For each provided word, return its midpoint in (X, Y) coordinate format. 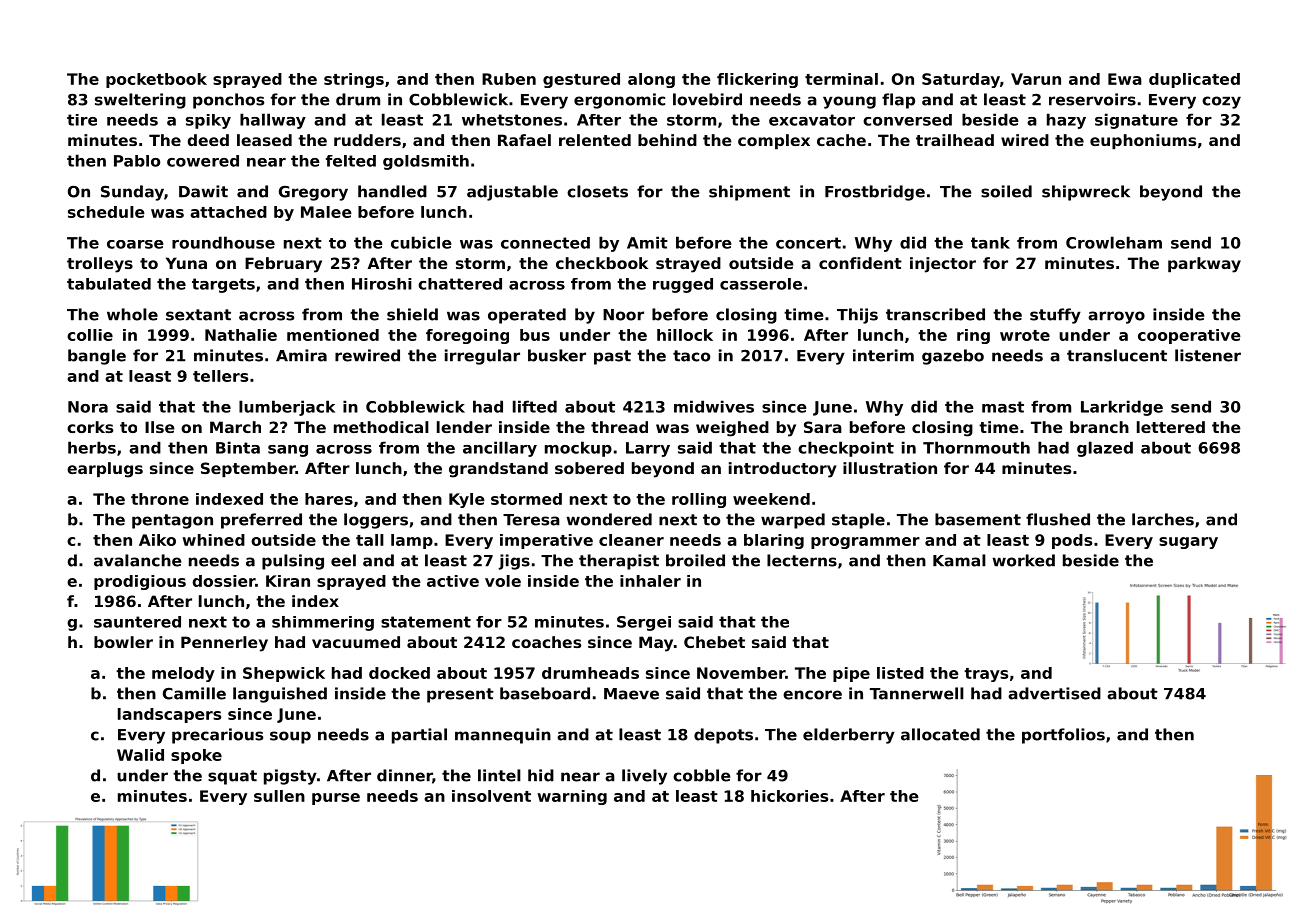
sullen (279, 796)
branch (1099, 427)
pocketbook (156, 80)
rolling (699, 500)
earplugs (105, 470)
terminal (841, 79)
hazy (1066, 121)
